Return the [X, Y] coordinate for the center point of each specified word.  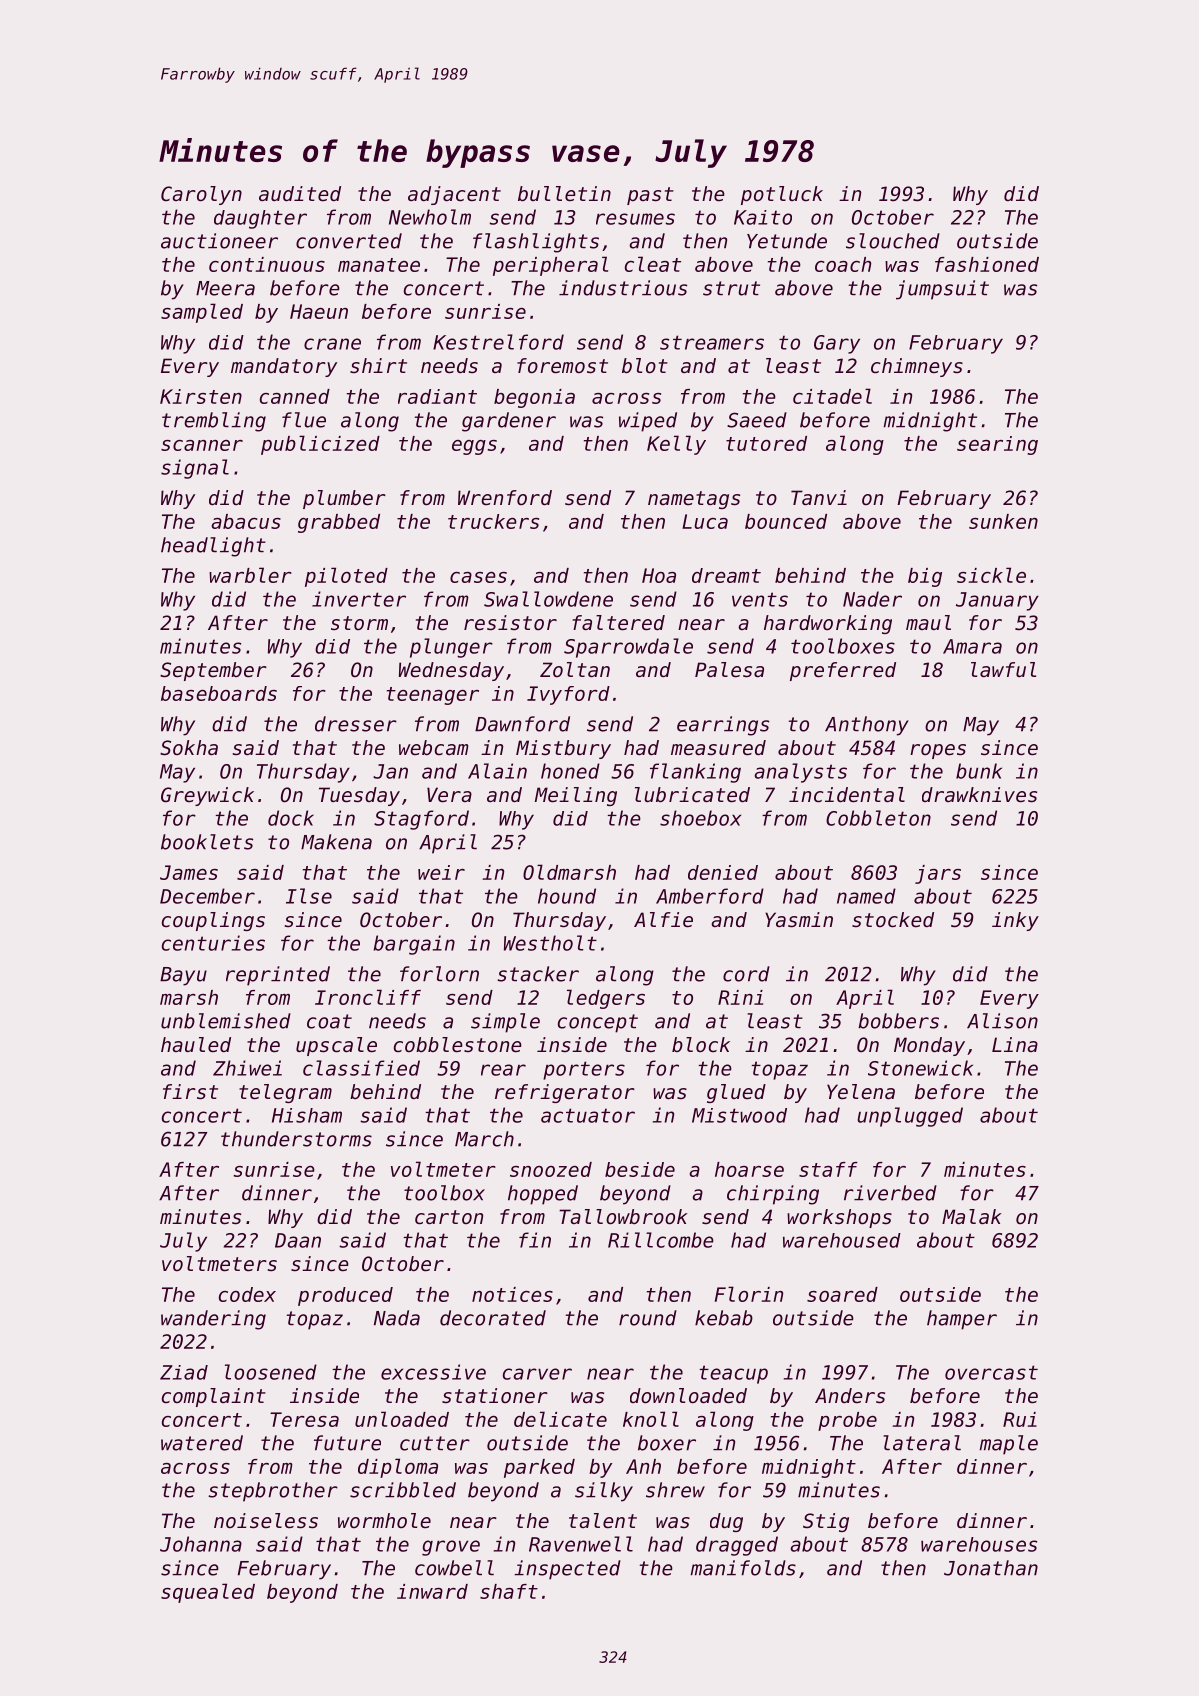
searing [997, 445]
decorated [493, 1318]
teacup [733, 1374]
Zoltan [575, 670]
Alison [1002, 1021]
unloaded [402, 1419]
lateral [922, 1443]
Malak [972, 1216]
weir [441, 872]
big [925, 577]
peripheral [550, 266]
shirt [378, 365]
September [213, 671]
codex [247, 1294]
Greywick [207, 796]
